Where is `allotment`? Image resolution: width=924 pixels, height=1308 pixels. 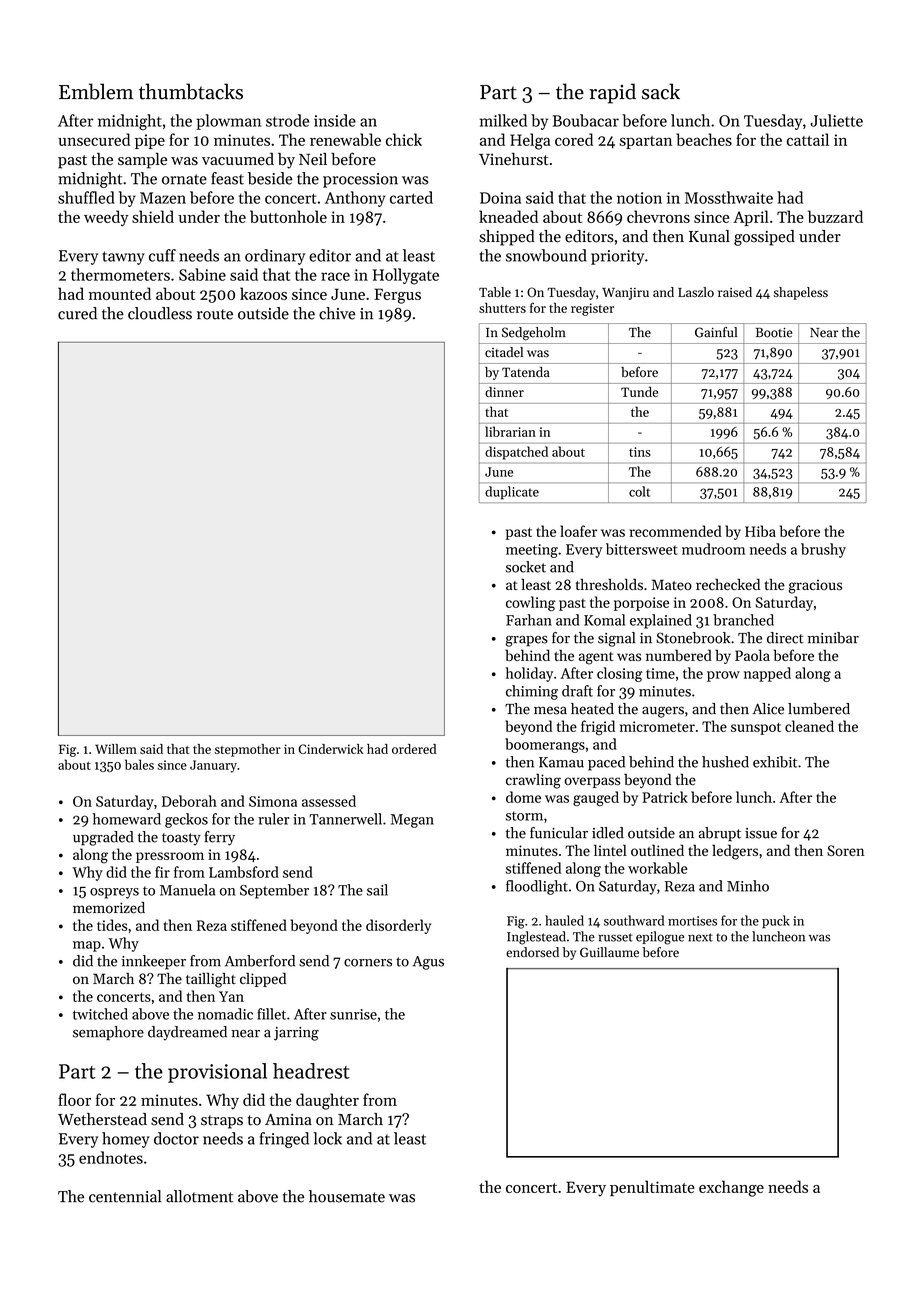
allotment is located at coordinates (199, 1196).
